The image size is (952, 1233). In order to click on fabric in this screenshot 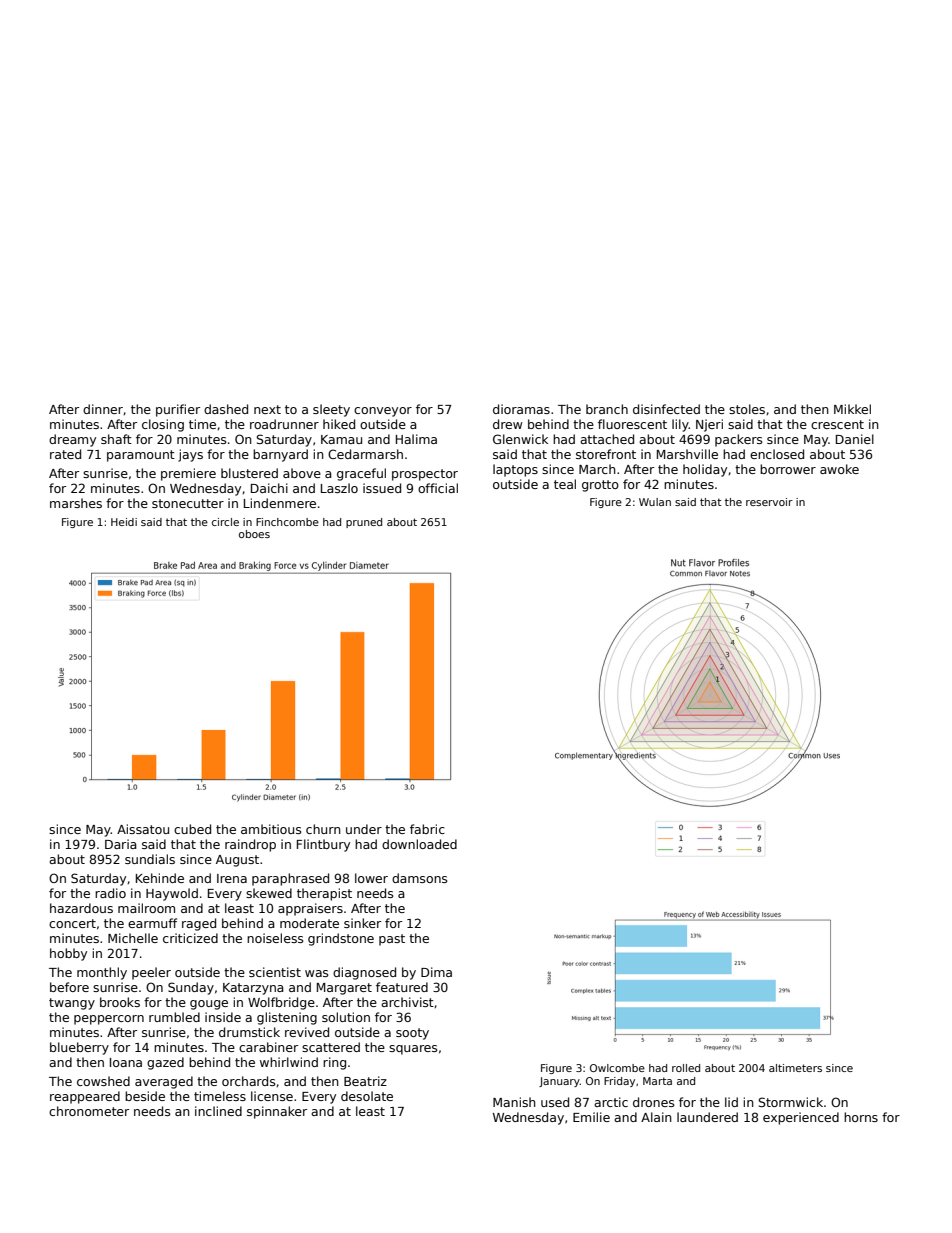, I will do `click(427, 829)`.
